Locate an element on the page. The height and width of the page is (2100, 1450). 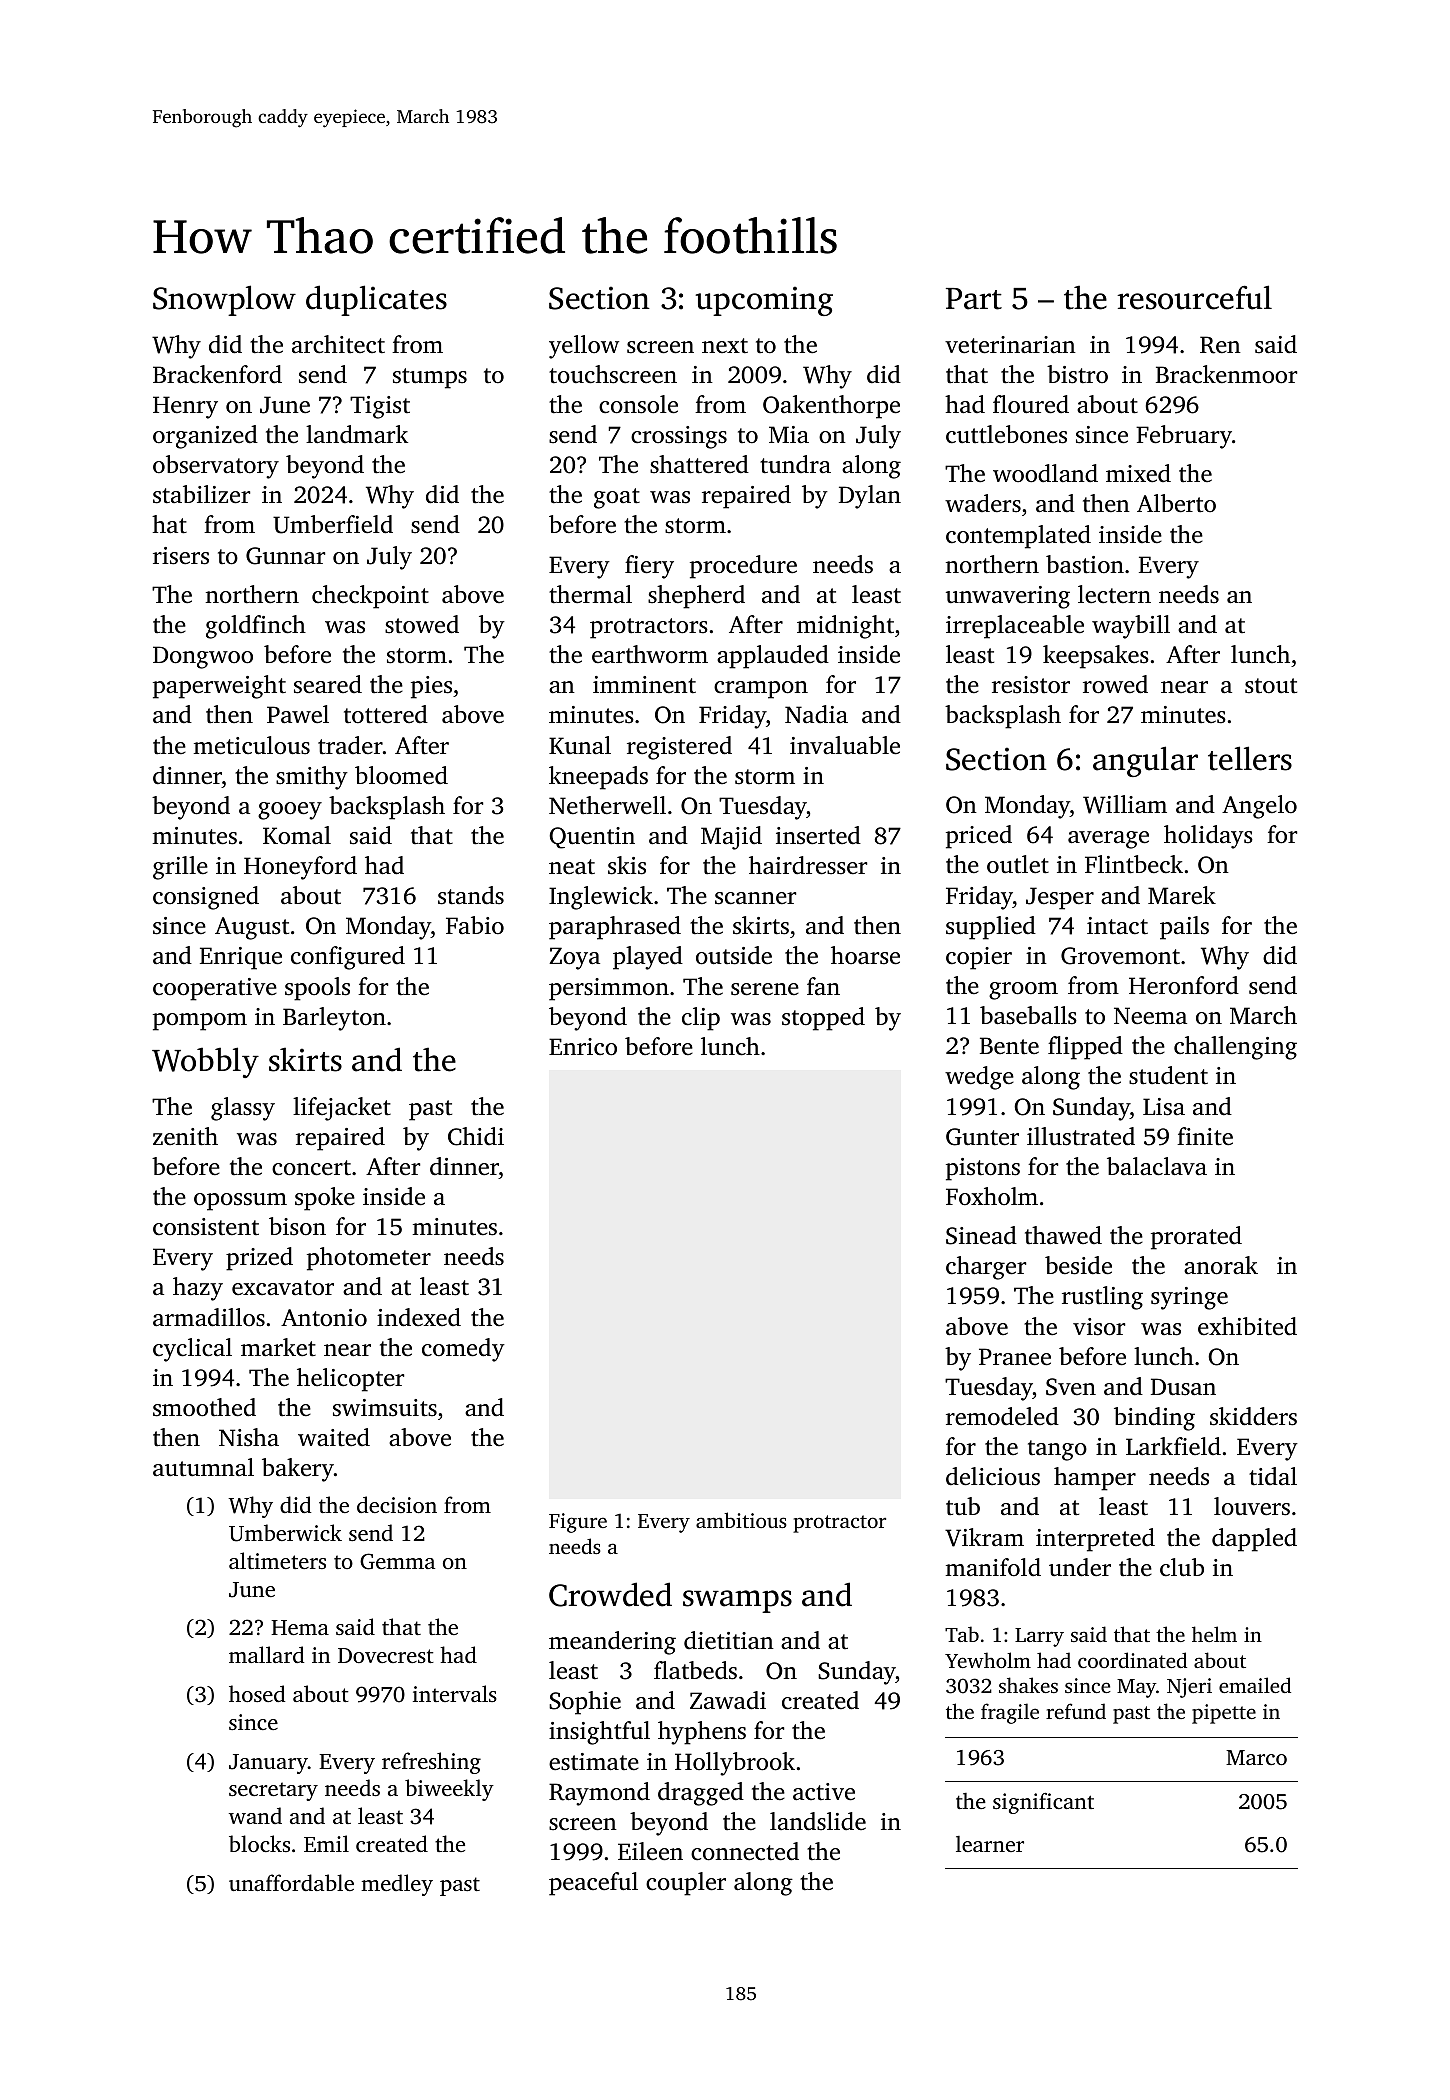
pompom is located at coordinates (200, 1022).
